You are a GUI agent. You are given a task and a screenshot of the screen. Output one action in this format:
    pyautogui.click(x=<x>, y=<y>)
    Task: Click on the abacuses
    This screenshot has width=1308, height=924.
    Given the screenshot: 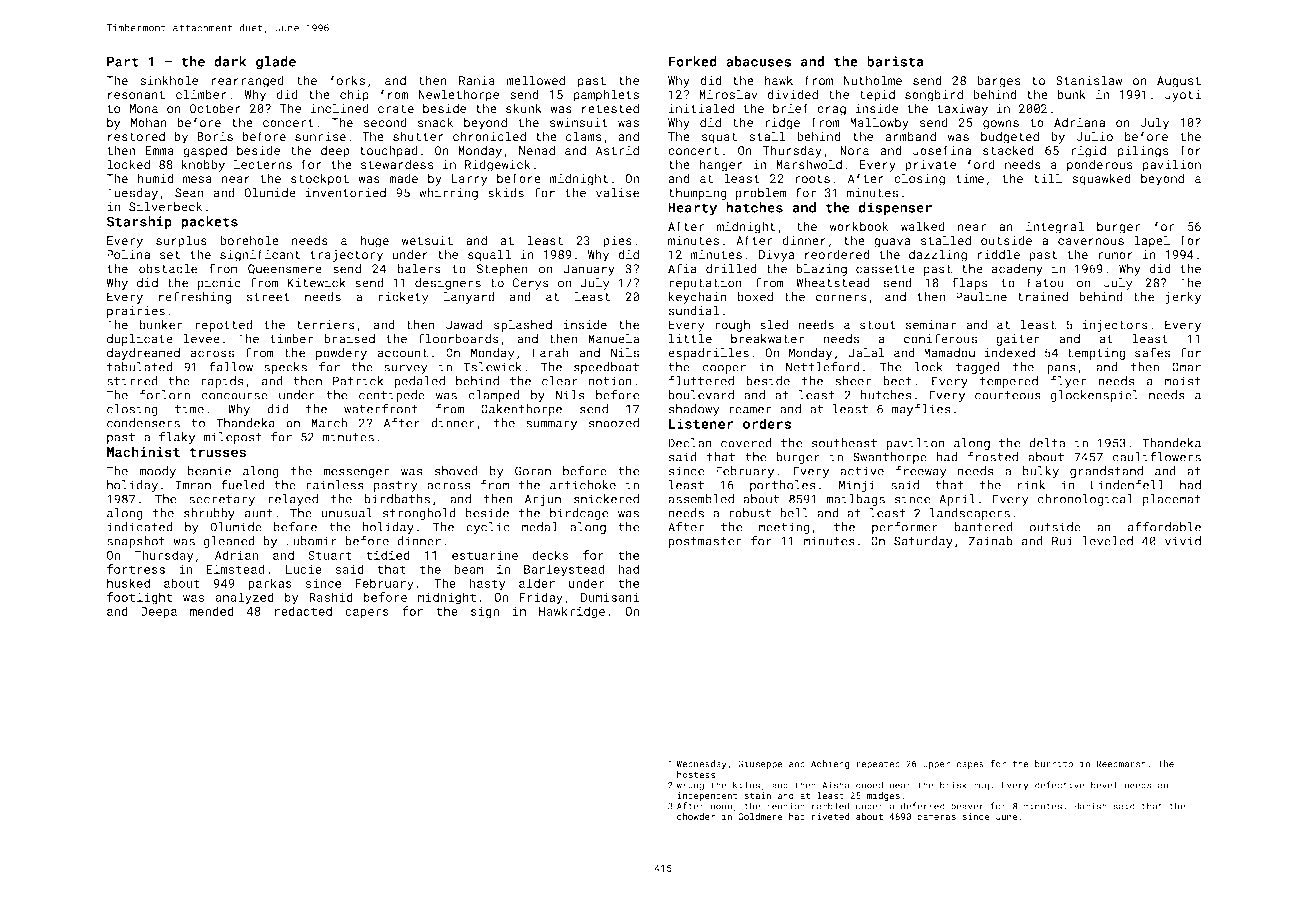 What is the action you would take?
    pyautogui.click(x=758, y=61)
